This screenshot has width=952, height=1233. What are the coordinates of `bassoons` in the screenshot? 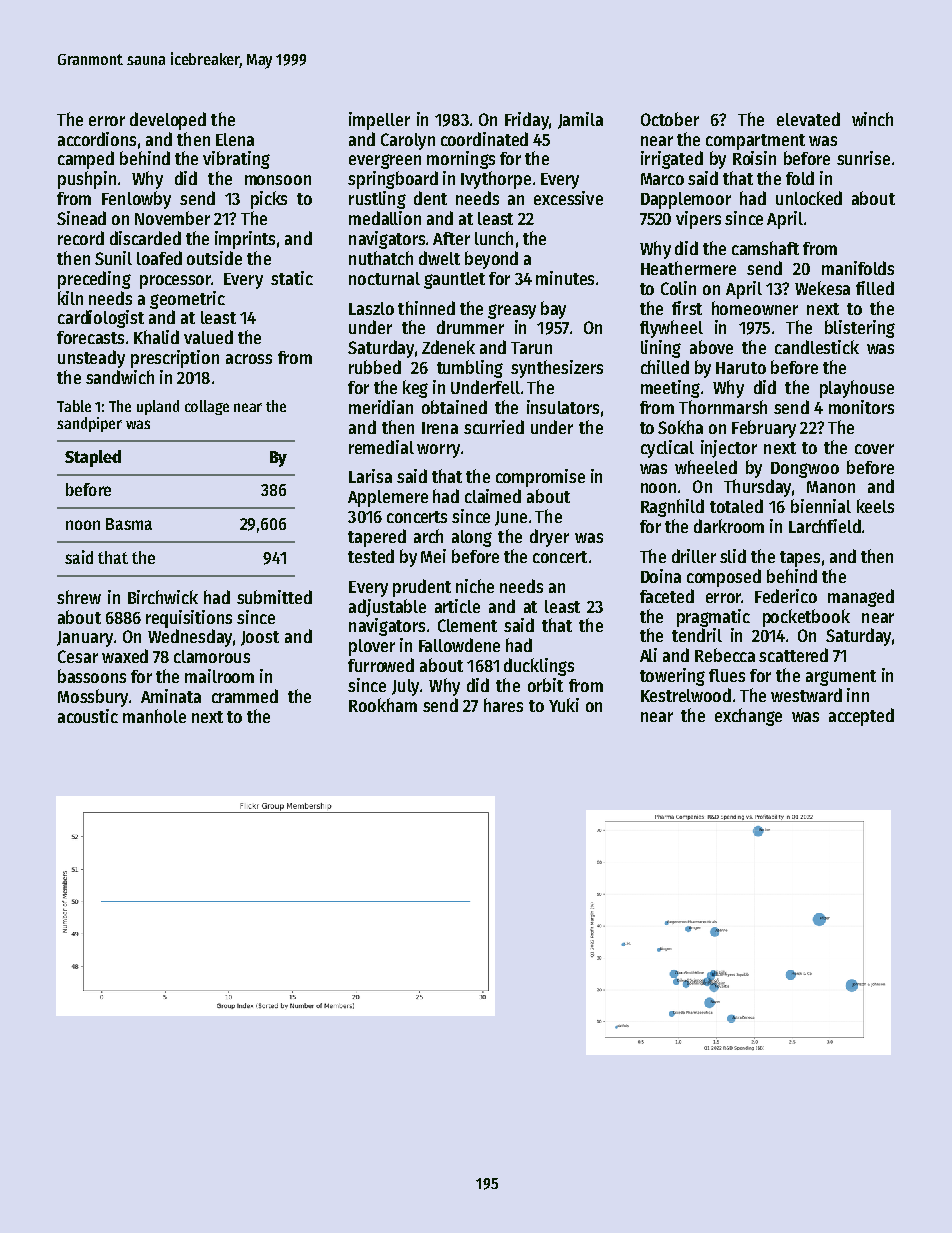 It's located at (92, 676).
